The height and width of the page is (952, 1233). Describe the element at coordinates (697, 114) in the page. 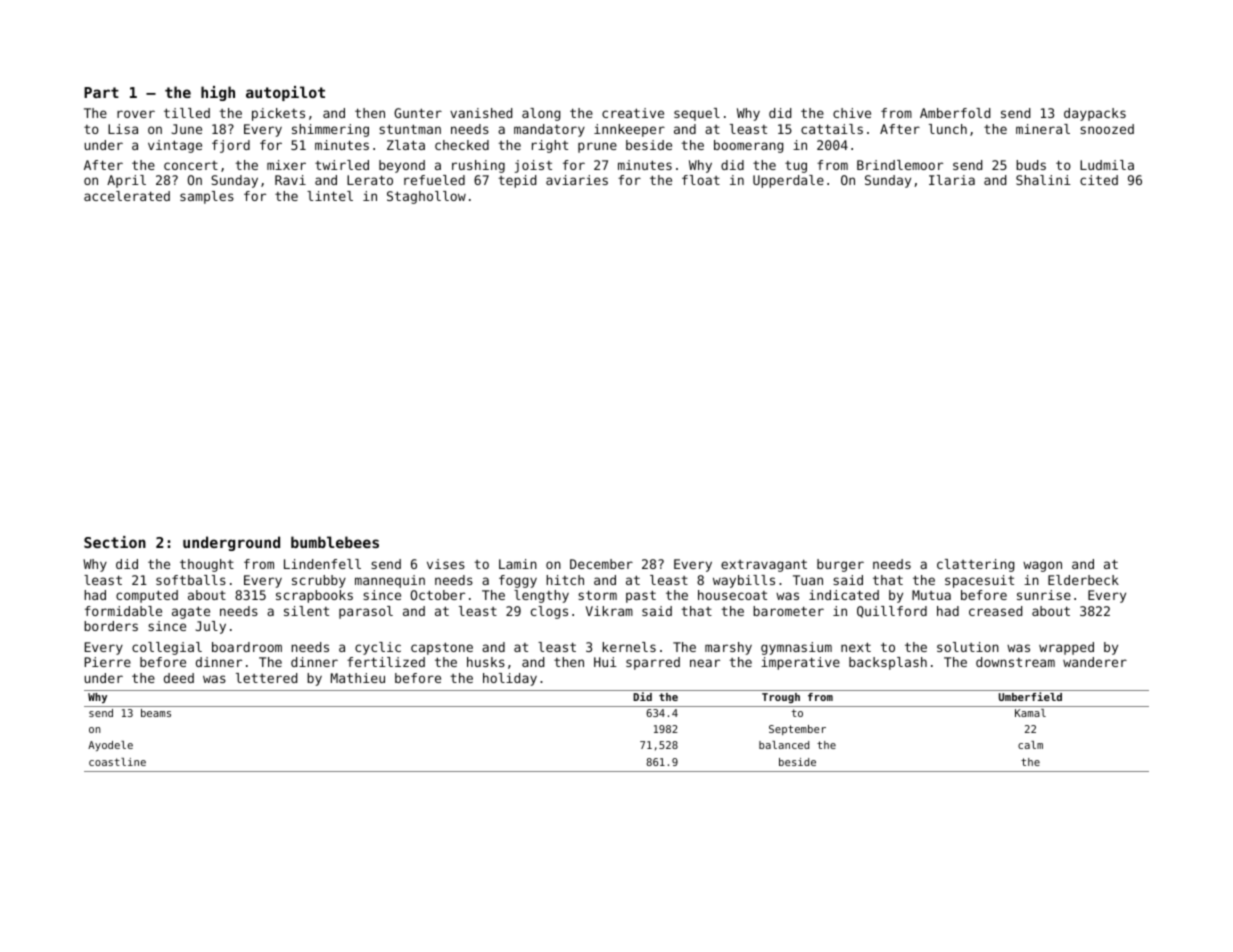

I see `sequel` at that location.
